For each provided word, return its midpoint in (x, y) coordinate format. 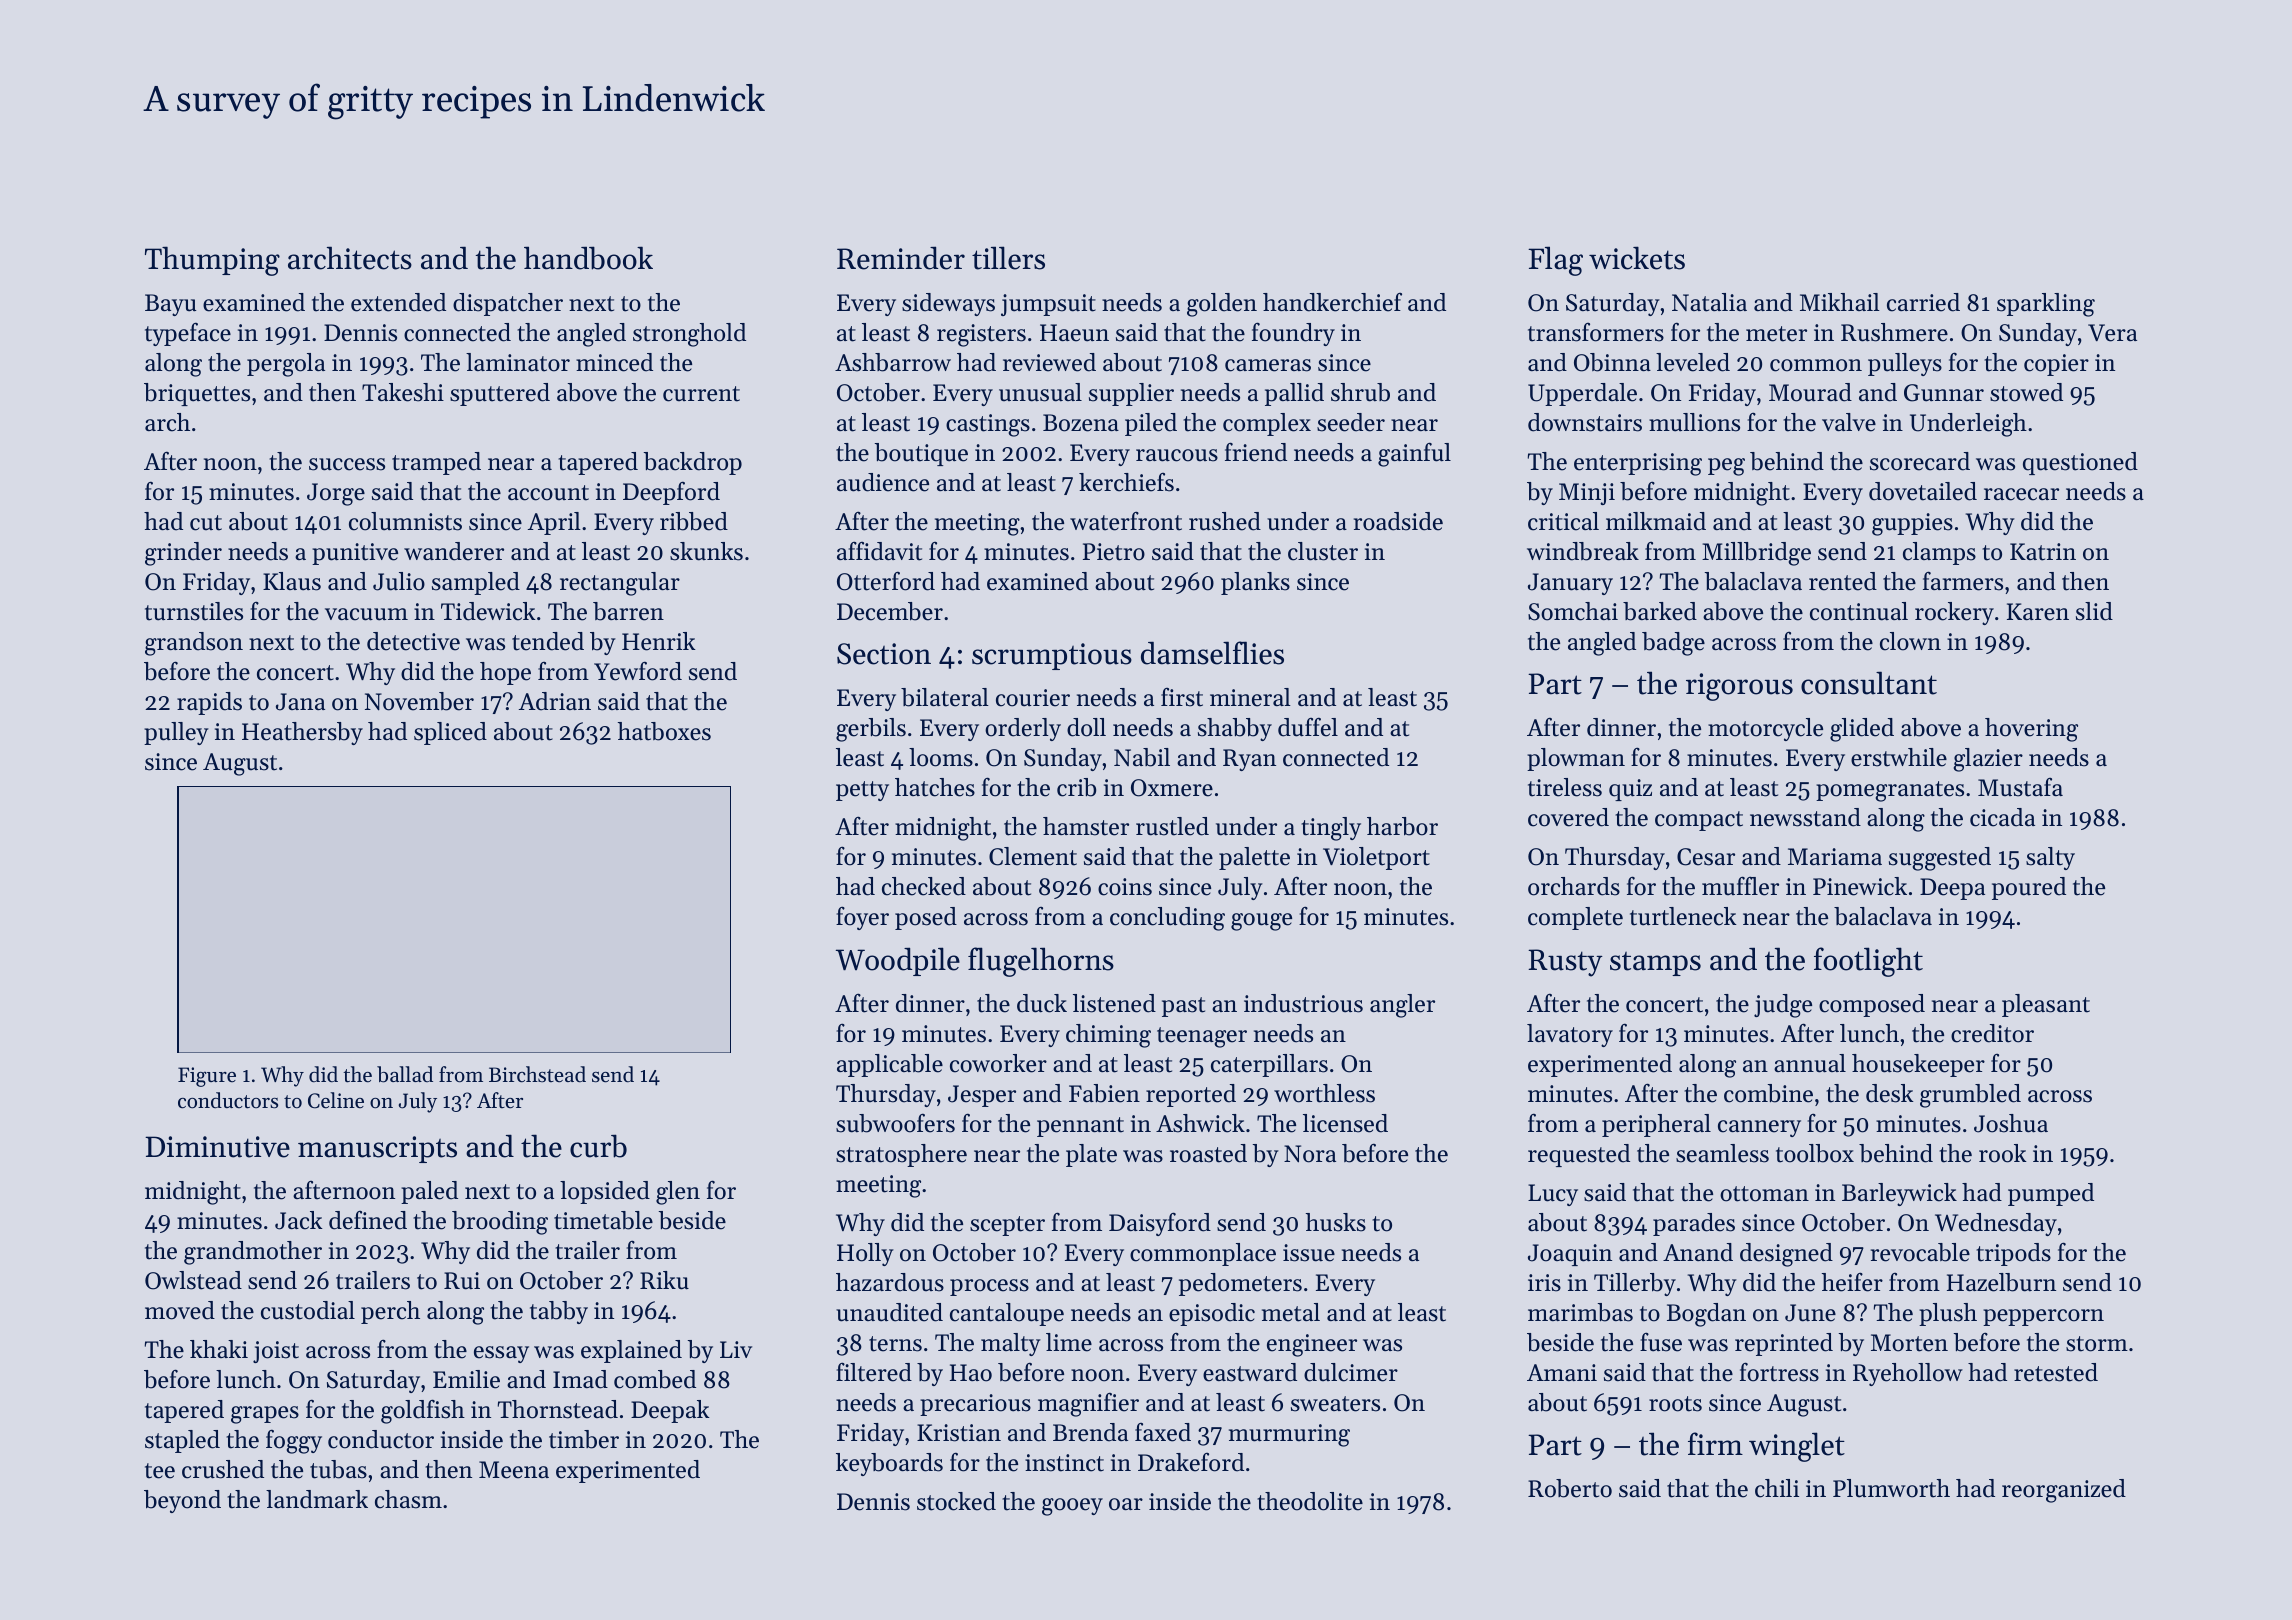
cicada (2002, 817)
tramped (436, 463)
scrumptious (1052, 656)
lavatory (1570, 1035)
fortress (1779, 1372)
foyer (862, 918)
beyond (182, 1501)
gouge (1261, 922)
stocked (956, 1501)
